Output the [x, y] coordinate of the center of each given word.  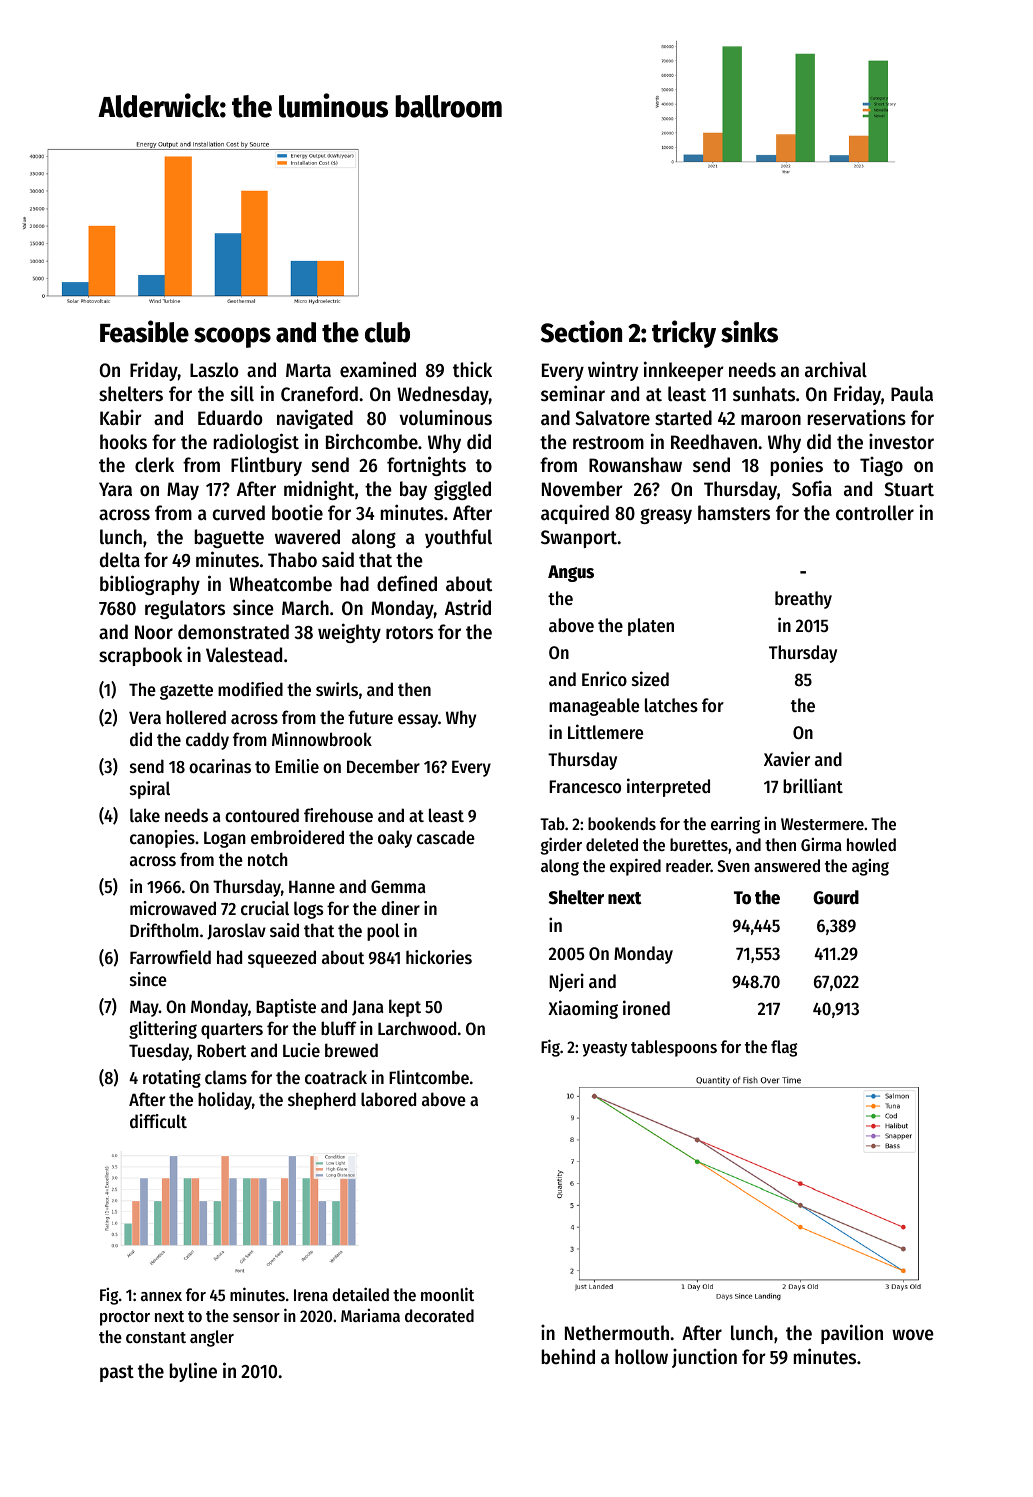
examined [378, 369]
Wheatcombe [280, 584]
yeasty [604, 1049]
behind [568, 1356]
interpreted [668, 787]
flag [784, 1048]
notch [268, 859]
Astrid [468, 607]
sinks [749, 331]
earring [735, 825]
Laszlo [214, 370]
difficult [158, 1121]
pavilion [852, 1334]
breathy [803, 600]
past [117, 1373]
